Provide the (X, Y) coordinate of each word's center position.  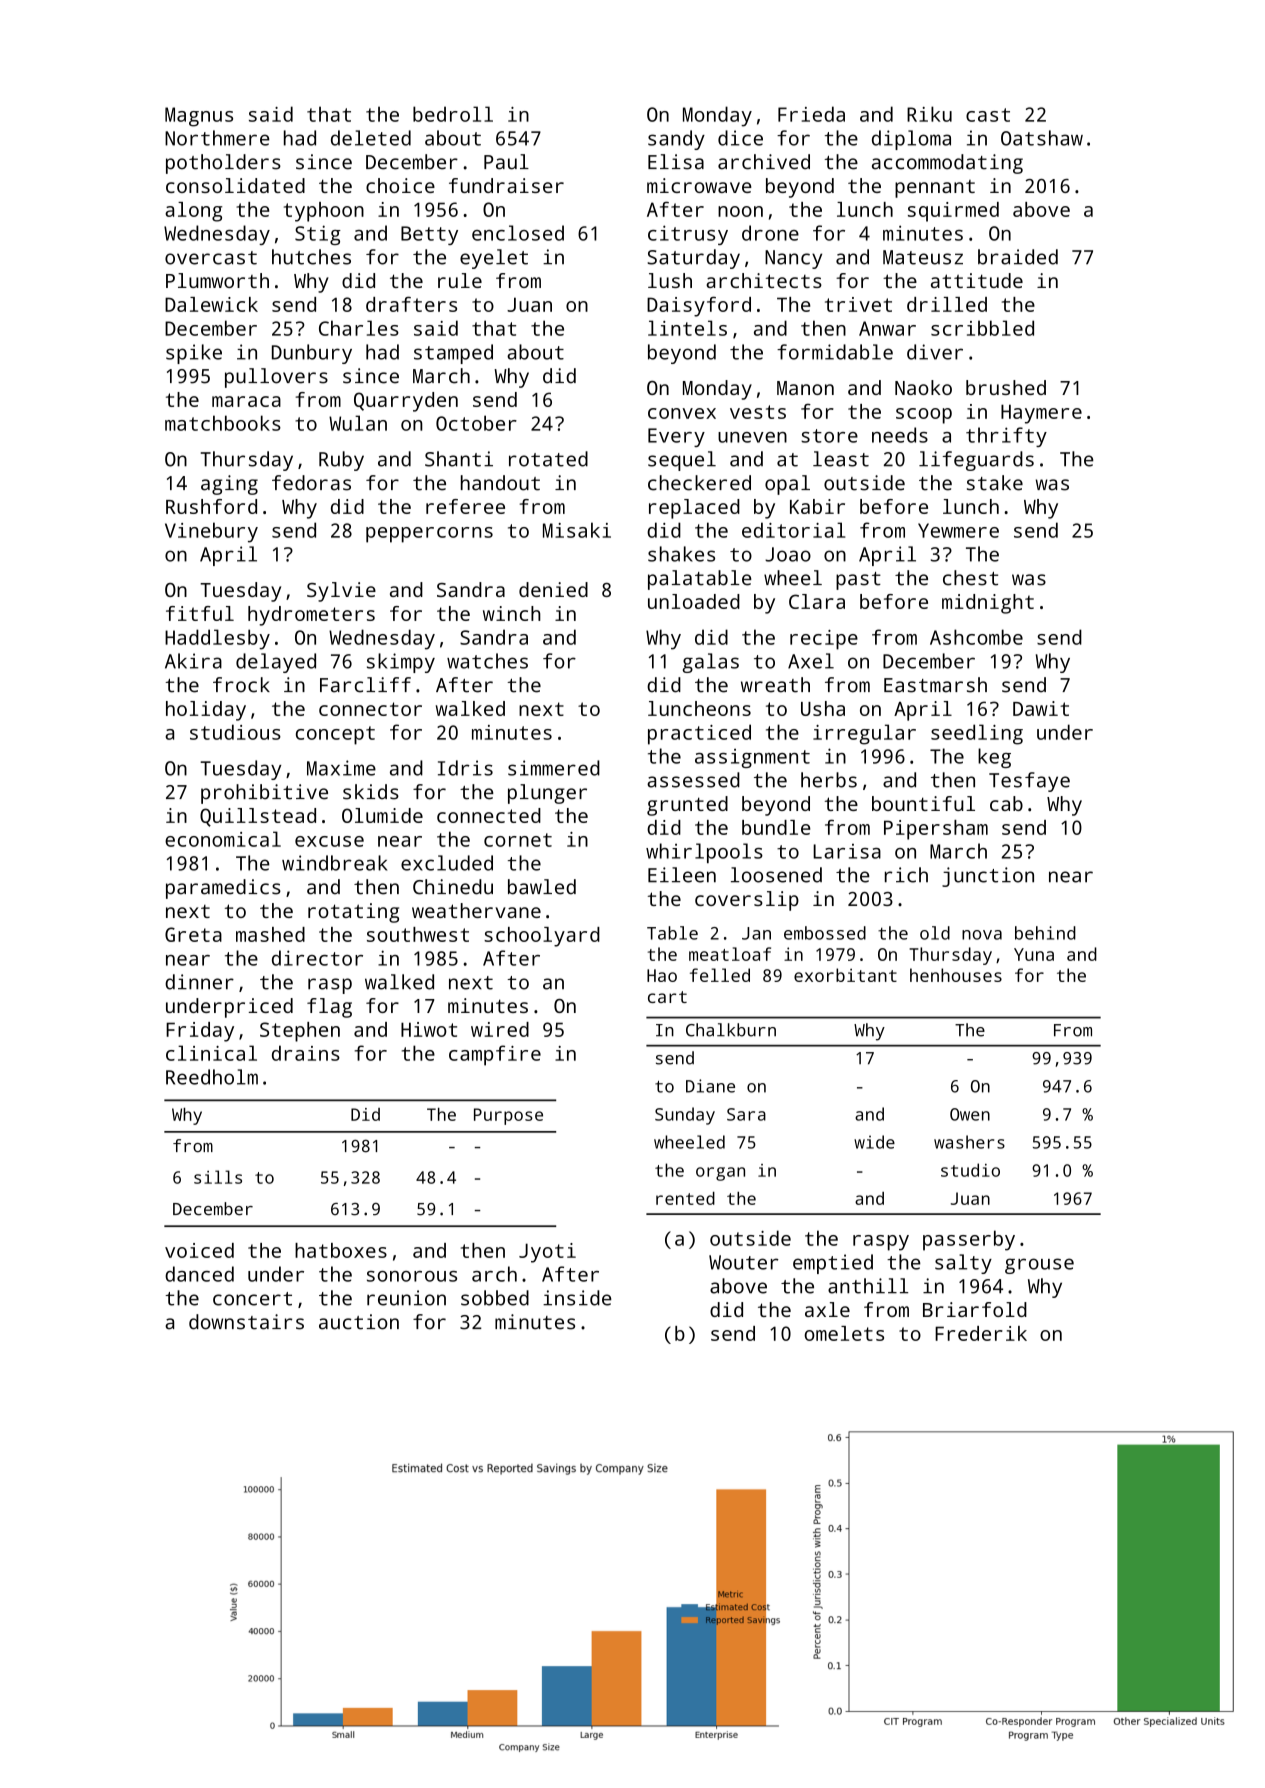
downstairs (246, 1322)
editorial (793, 530)
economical (223, 839)
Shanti (459, 459)
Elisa (676, 162)
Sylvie (341, 592)
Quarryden (406, 402)
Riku (929, 114)
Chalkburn (731, 1030)
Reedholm (212, 1077)
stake (995, 483)
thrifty (1006, 437)
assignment (752, 758)
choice (400, 185)
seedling (977, 734)
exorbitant (845, 975)
